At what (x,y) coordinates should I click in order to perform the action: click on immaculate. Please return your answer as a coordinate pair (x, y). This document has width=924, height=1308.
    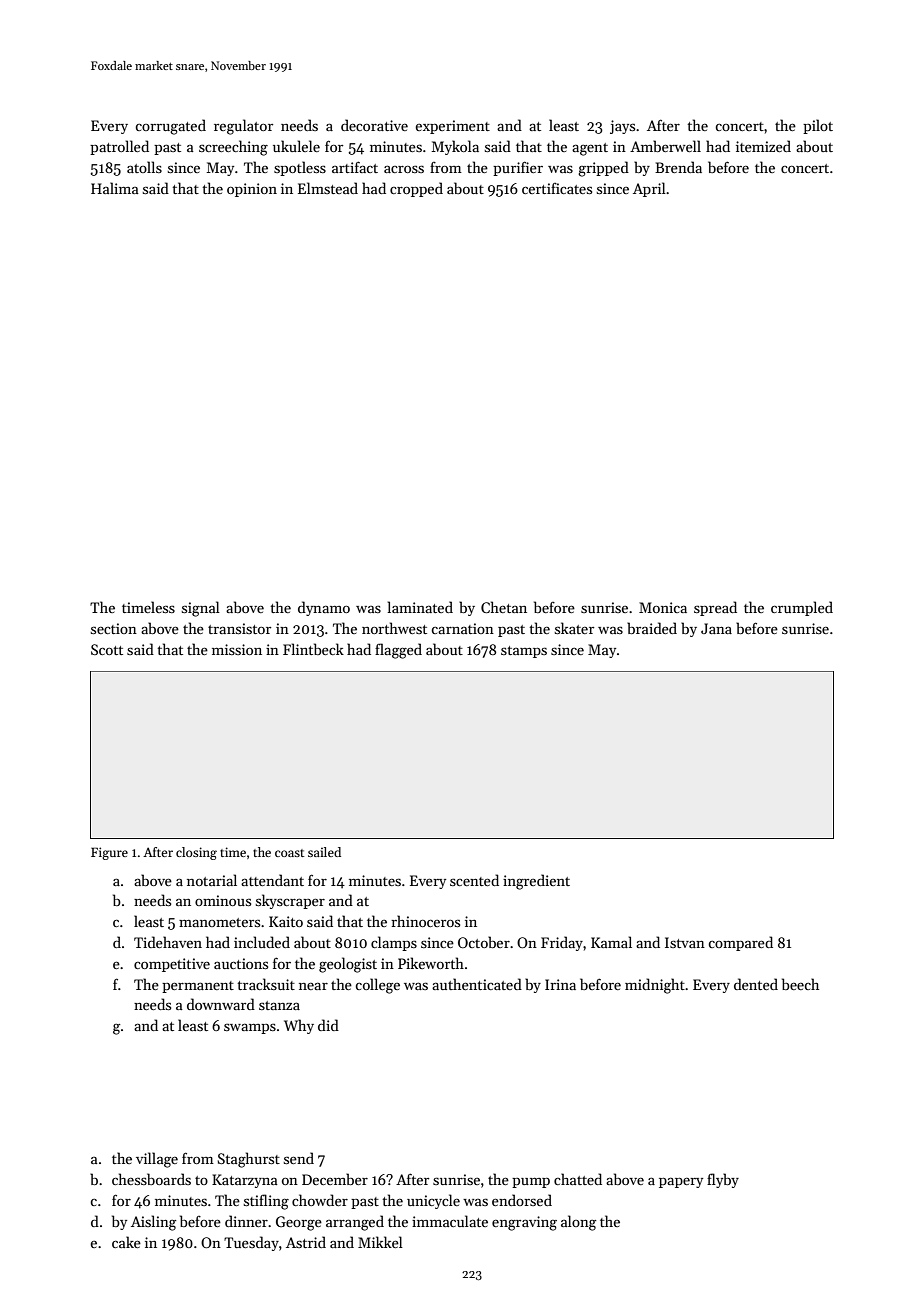
    Looking at the image, I should click on (450, 1221).
